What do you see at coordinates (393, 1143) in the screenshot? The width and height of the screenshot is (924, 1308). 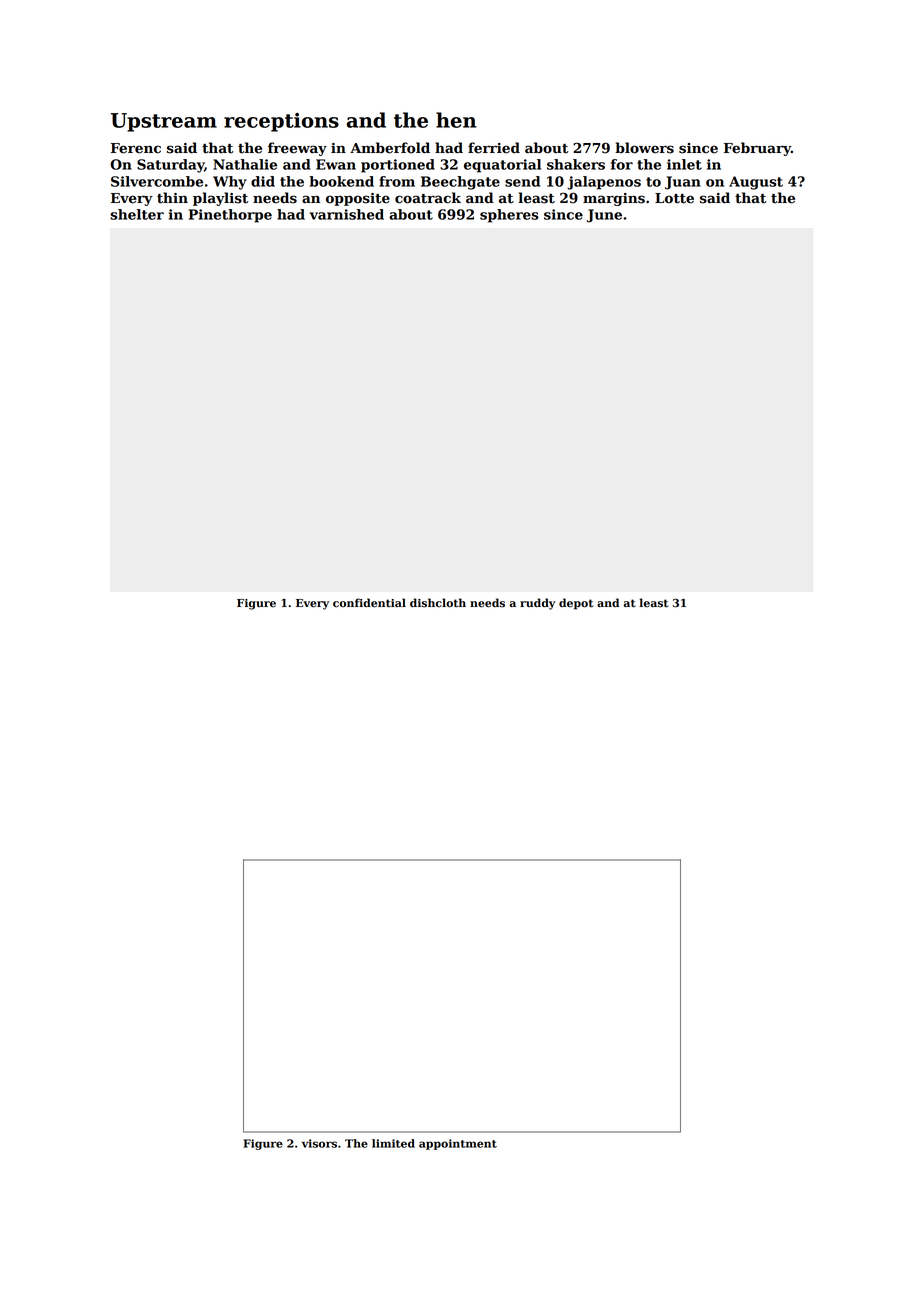 I see `limited` at bounding box center [393, 1143].
